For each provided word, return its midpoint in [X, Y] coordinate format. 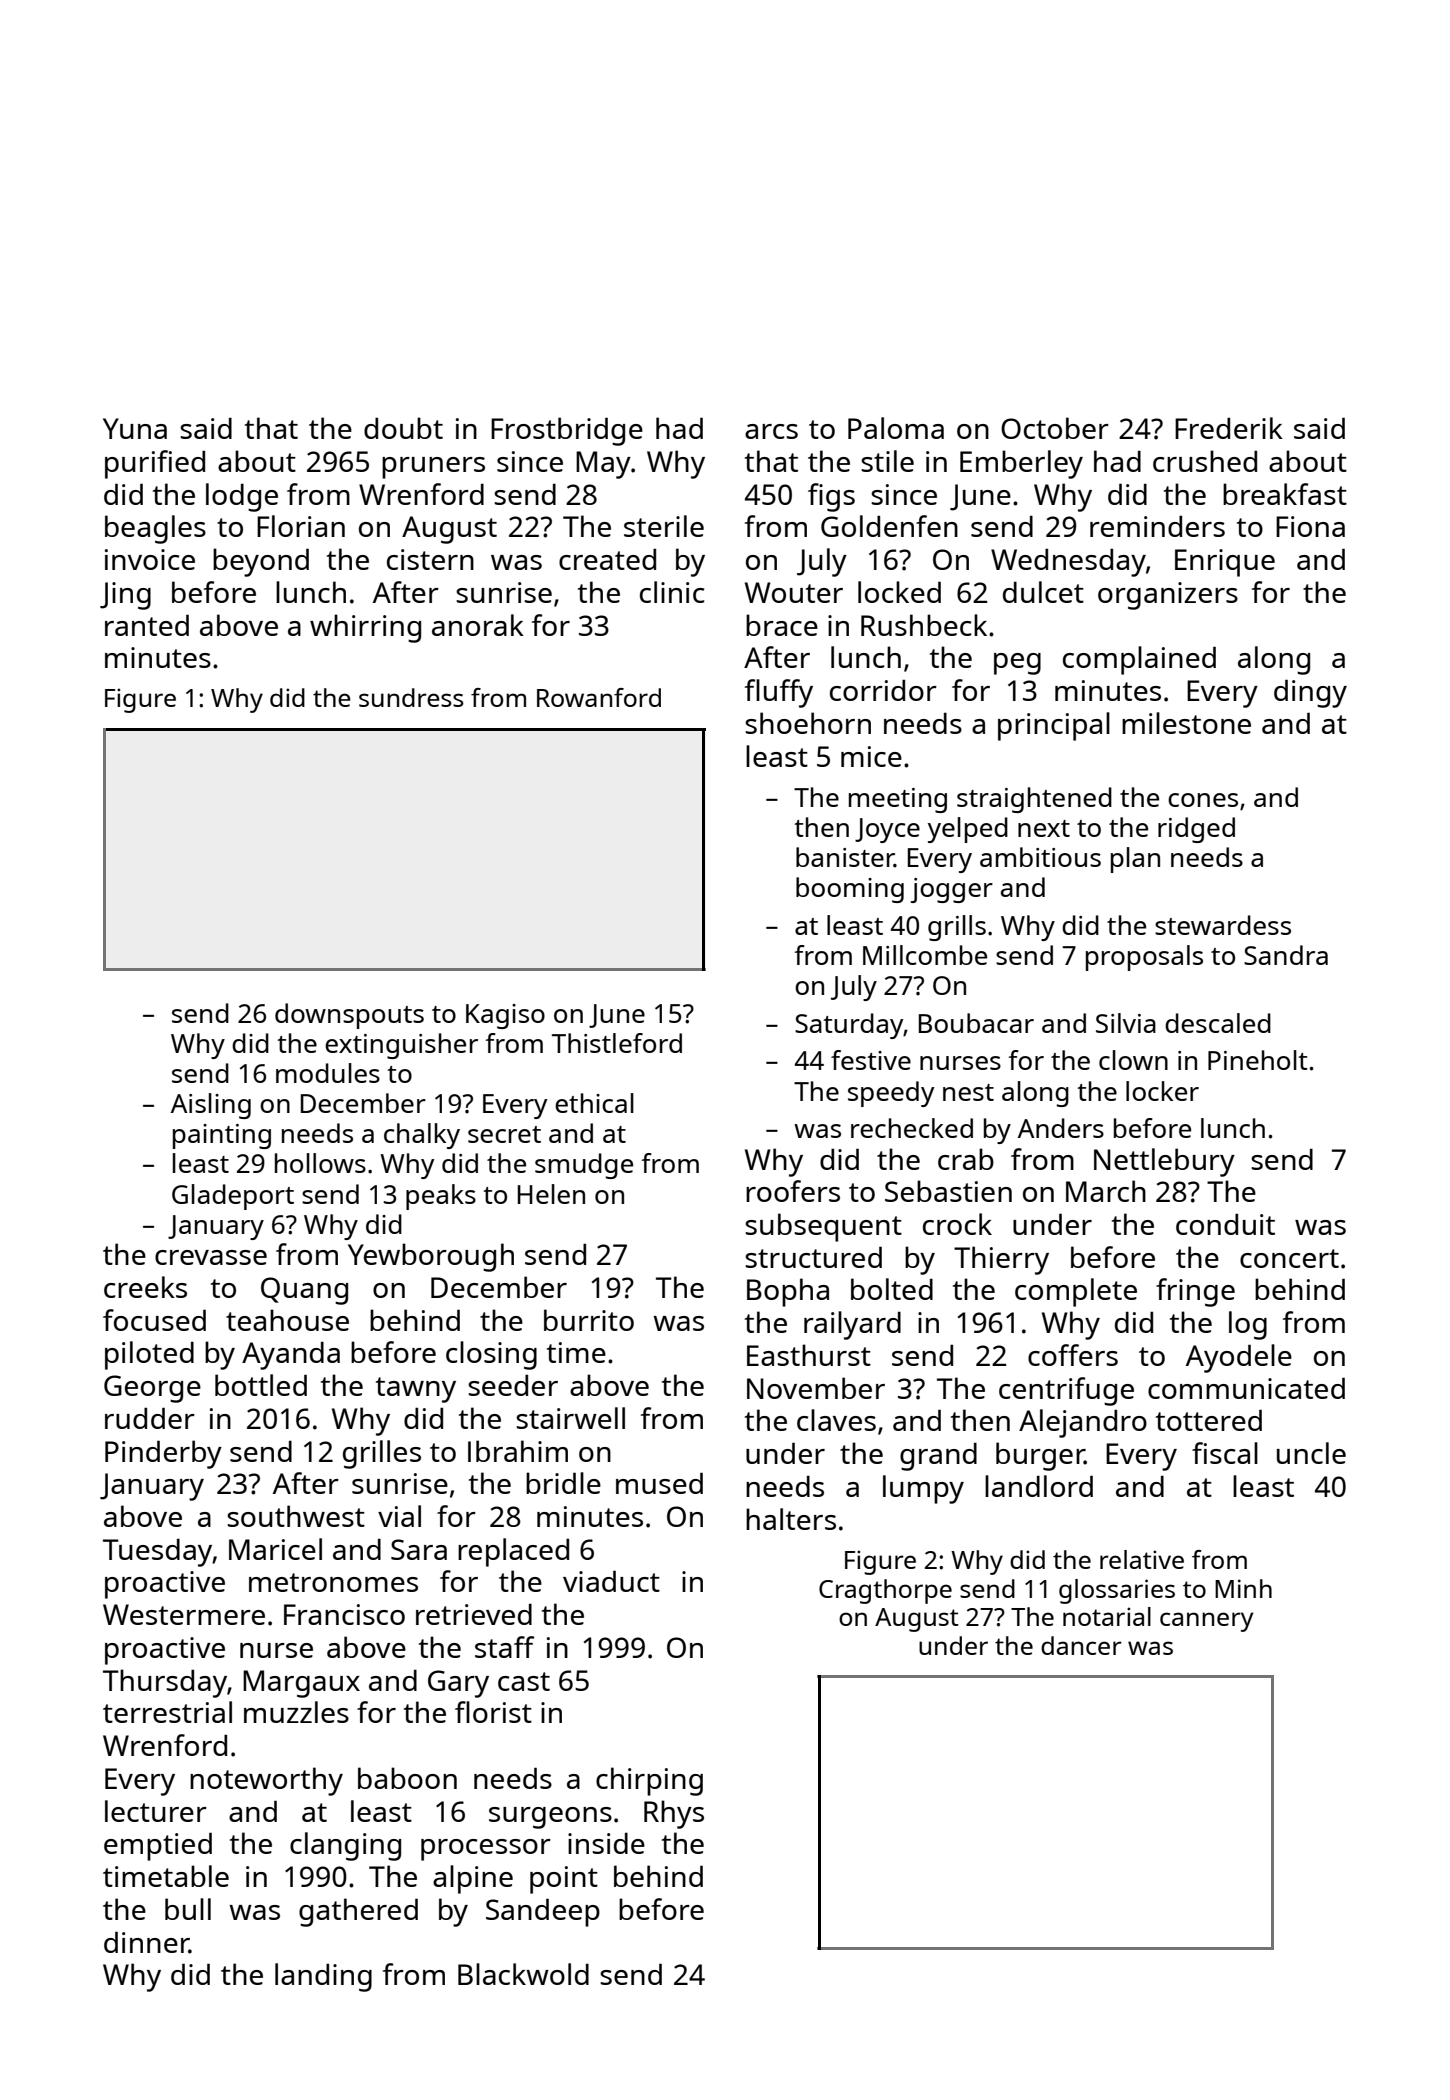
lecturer [156, 1811]
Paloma [896, 428]
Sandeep [543, 1912]
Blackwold [523, 1974]
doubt [403, 428]
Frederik [1229, 428]
